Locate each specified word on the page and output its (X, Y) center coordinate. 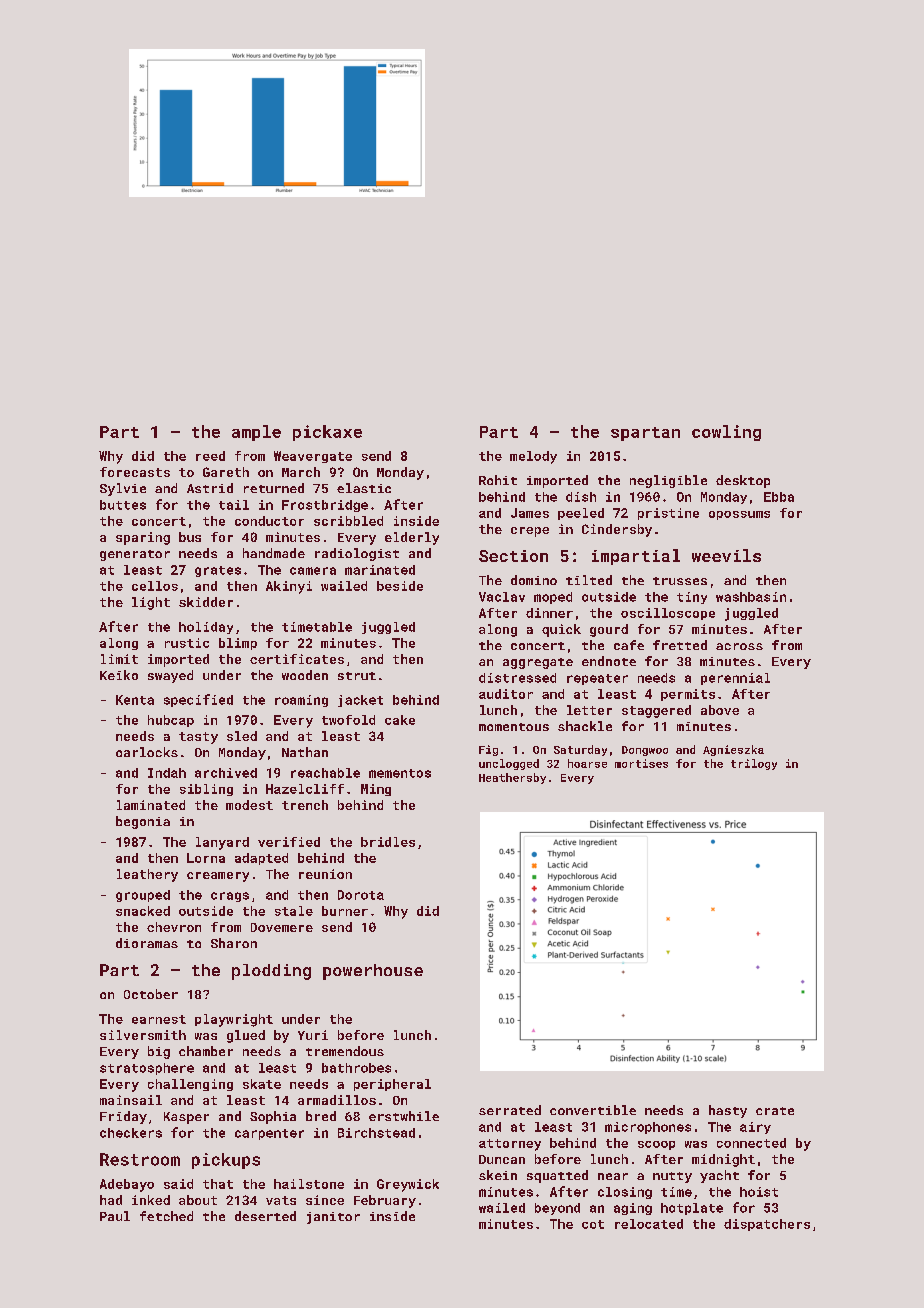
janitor (333, 1218)
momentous (514, 727)
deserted (265, 1216)
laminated (151, 805)
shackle (585, 726)
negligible (668, 481)
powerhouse (373, 972)
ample (256, 433)
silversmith (143, 1035)
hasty (728, 1111)
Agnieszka (733, 750)
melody (533, 457)
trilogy (754, 764)
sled (242, 736)
